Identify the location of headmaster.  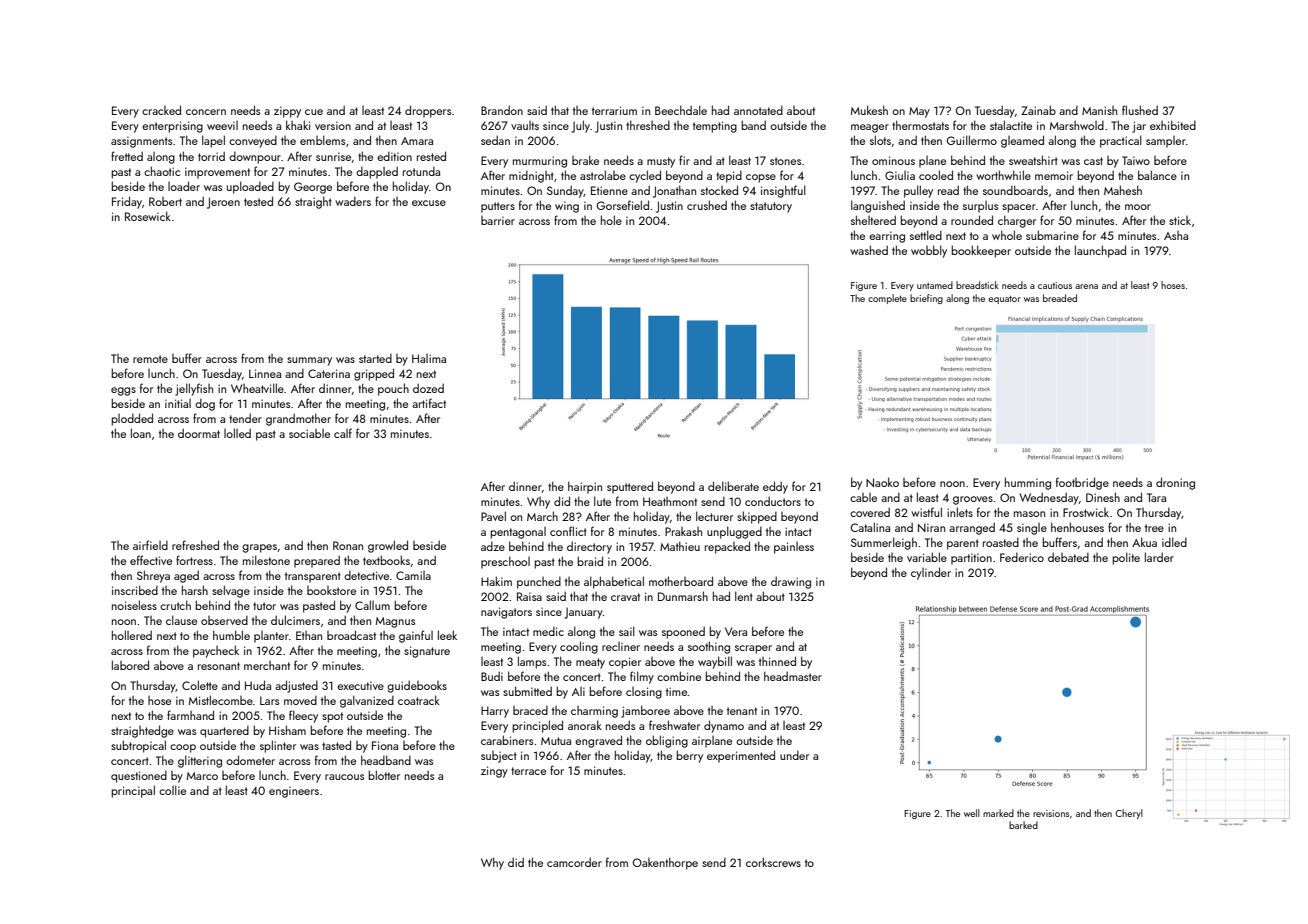
(793, 676).
